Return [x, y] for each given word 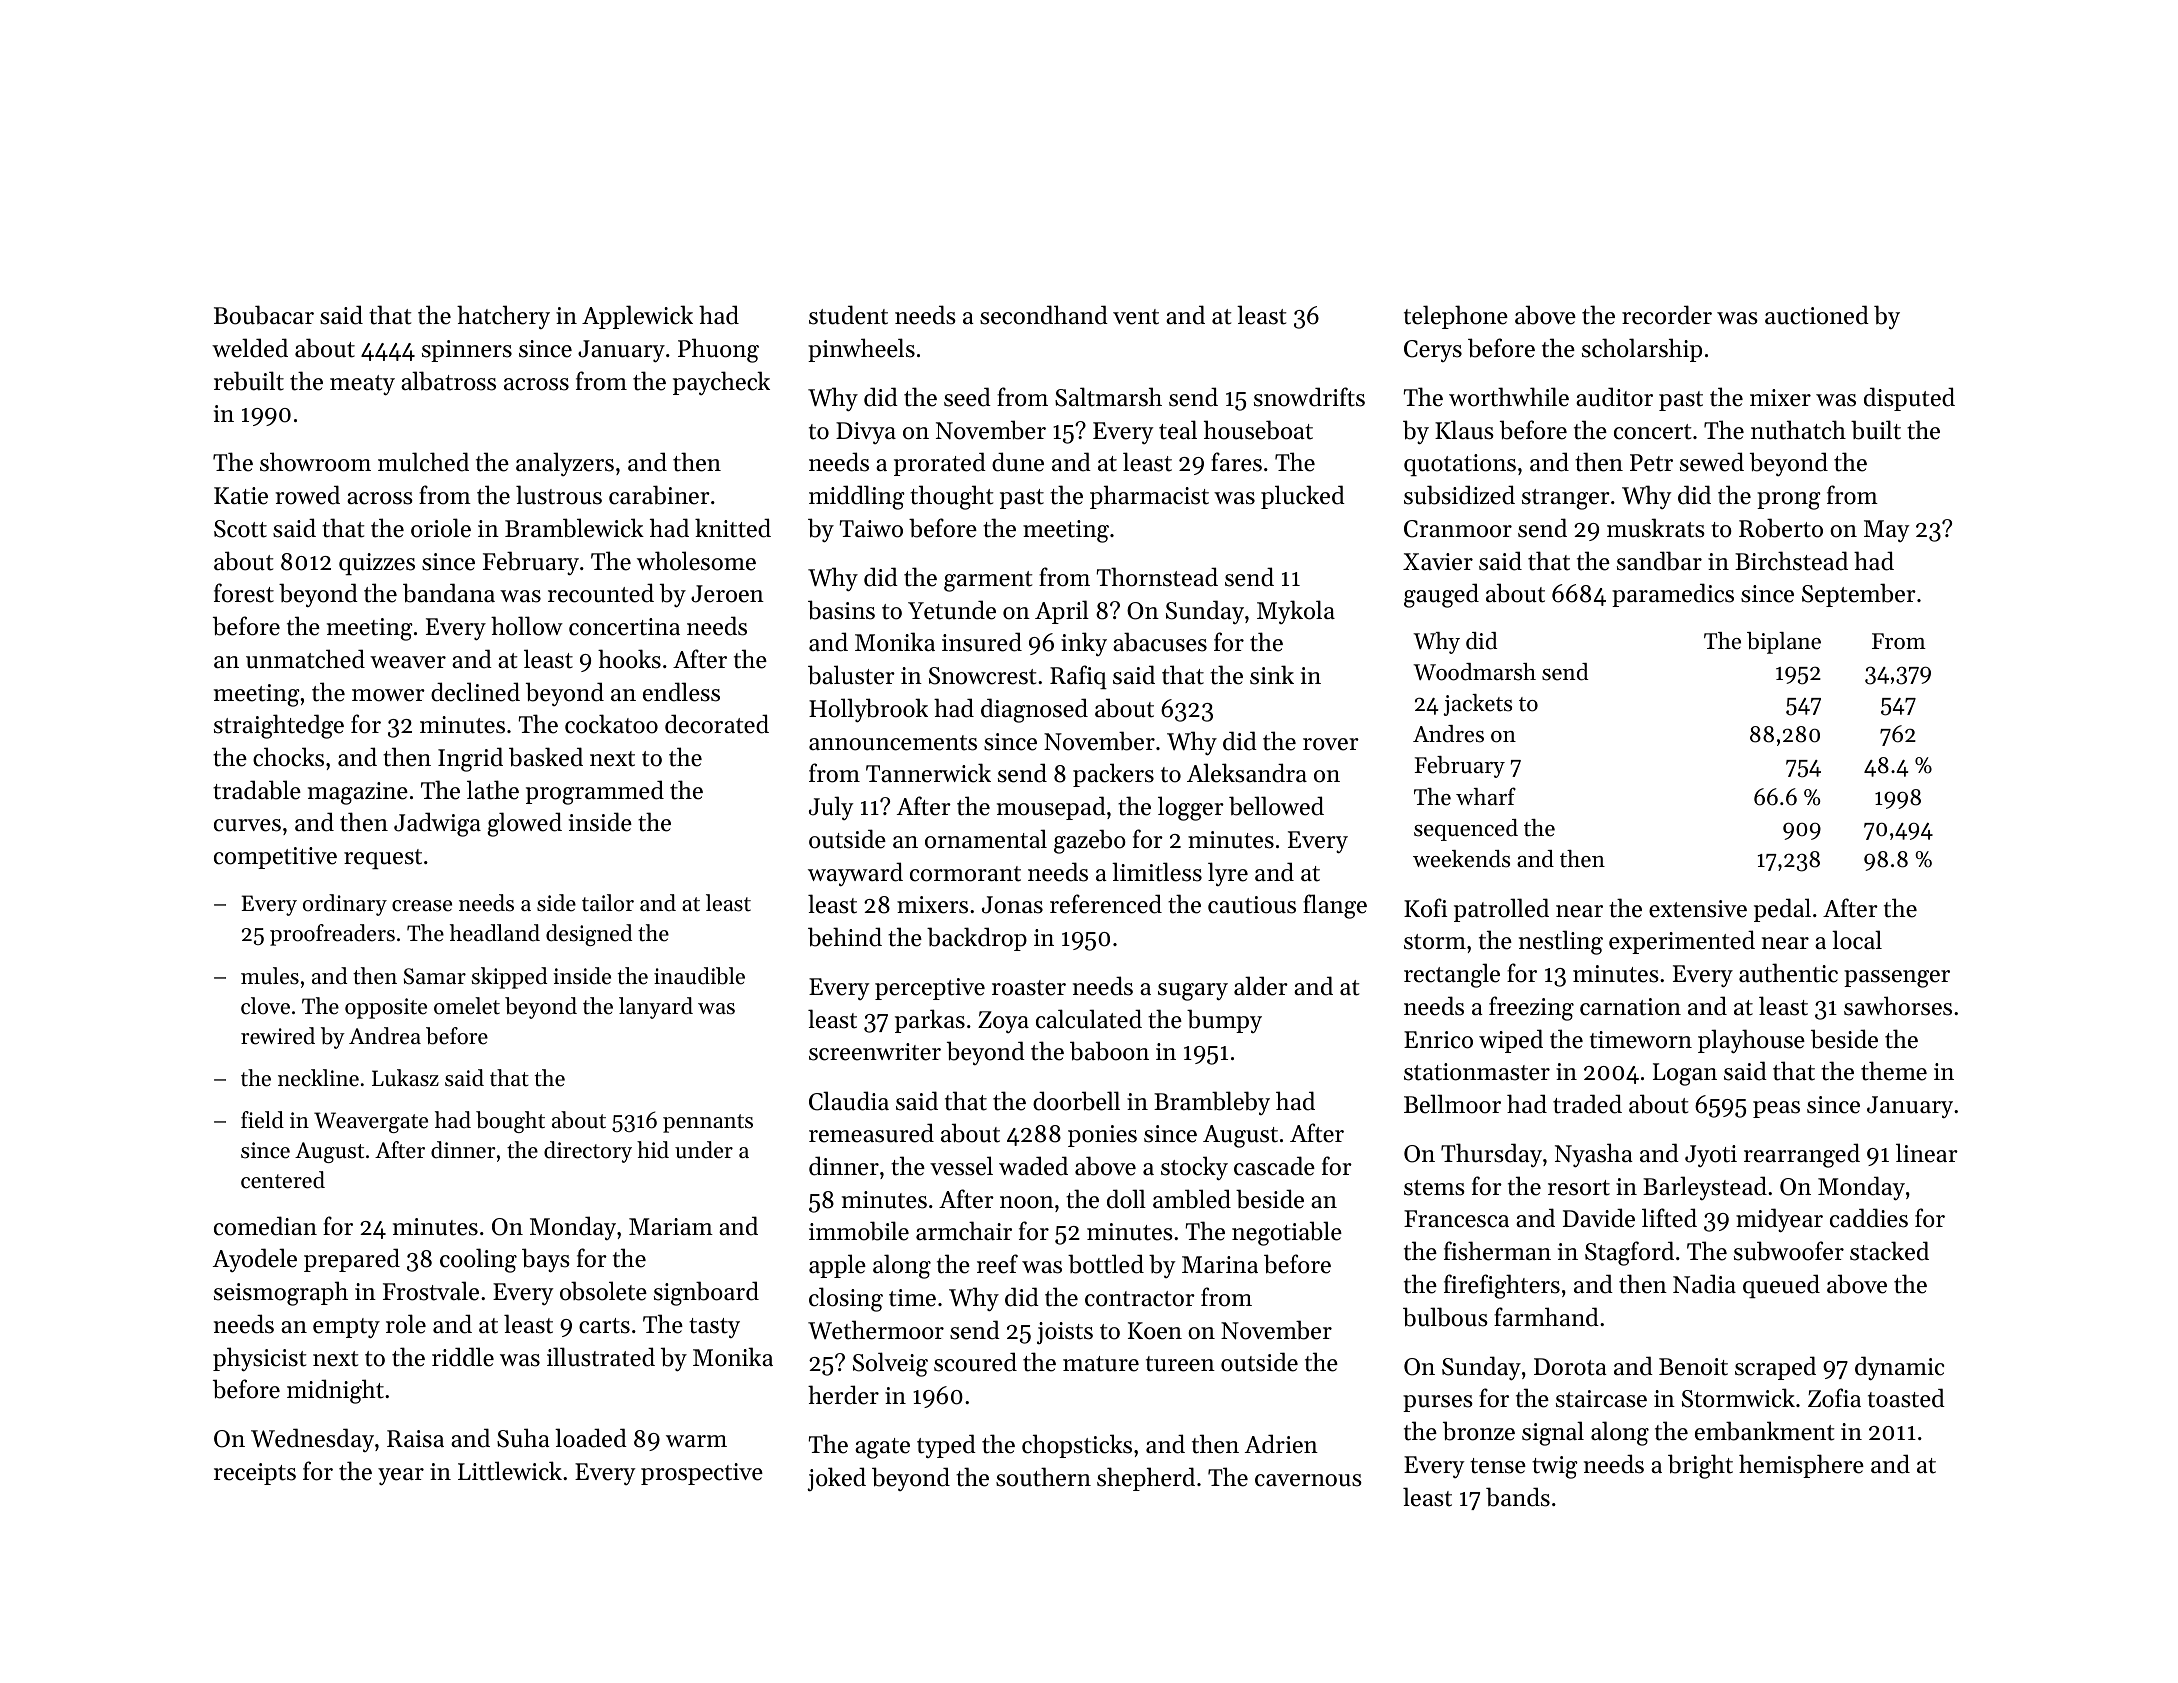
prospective [702, 1474]
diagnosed [1034, 710]
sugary [1193, 992]
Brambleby [1212, 1103]
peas [1776, 1109]
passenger [1897, 979]
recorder [1667, 315]
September [1859, 595]
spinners [467, 351]
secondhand [1044, 315]
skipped [509, 978]
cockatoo [611, 724]
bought [510, 1122]
